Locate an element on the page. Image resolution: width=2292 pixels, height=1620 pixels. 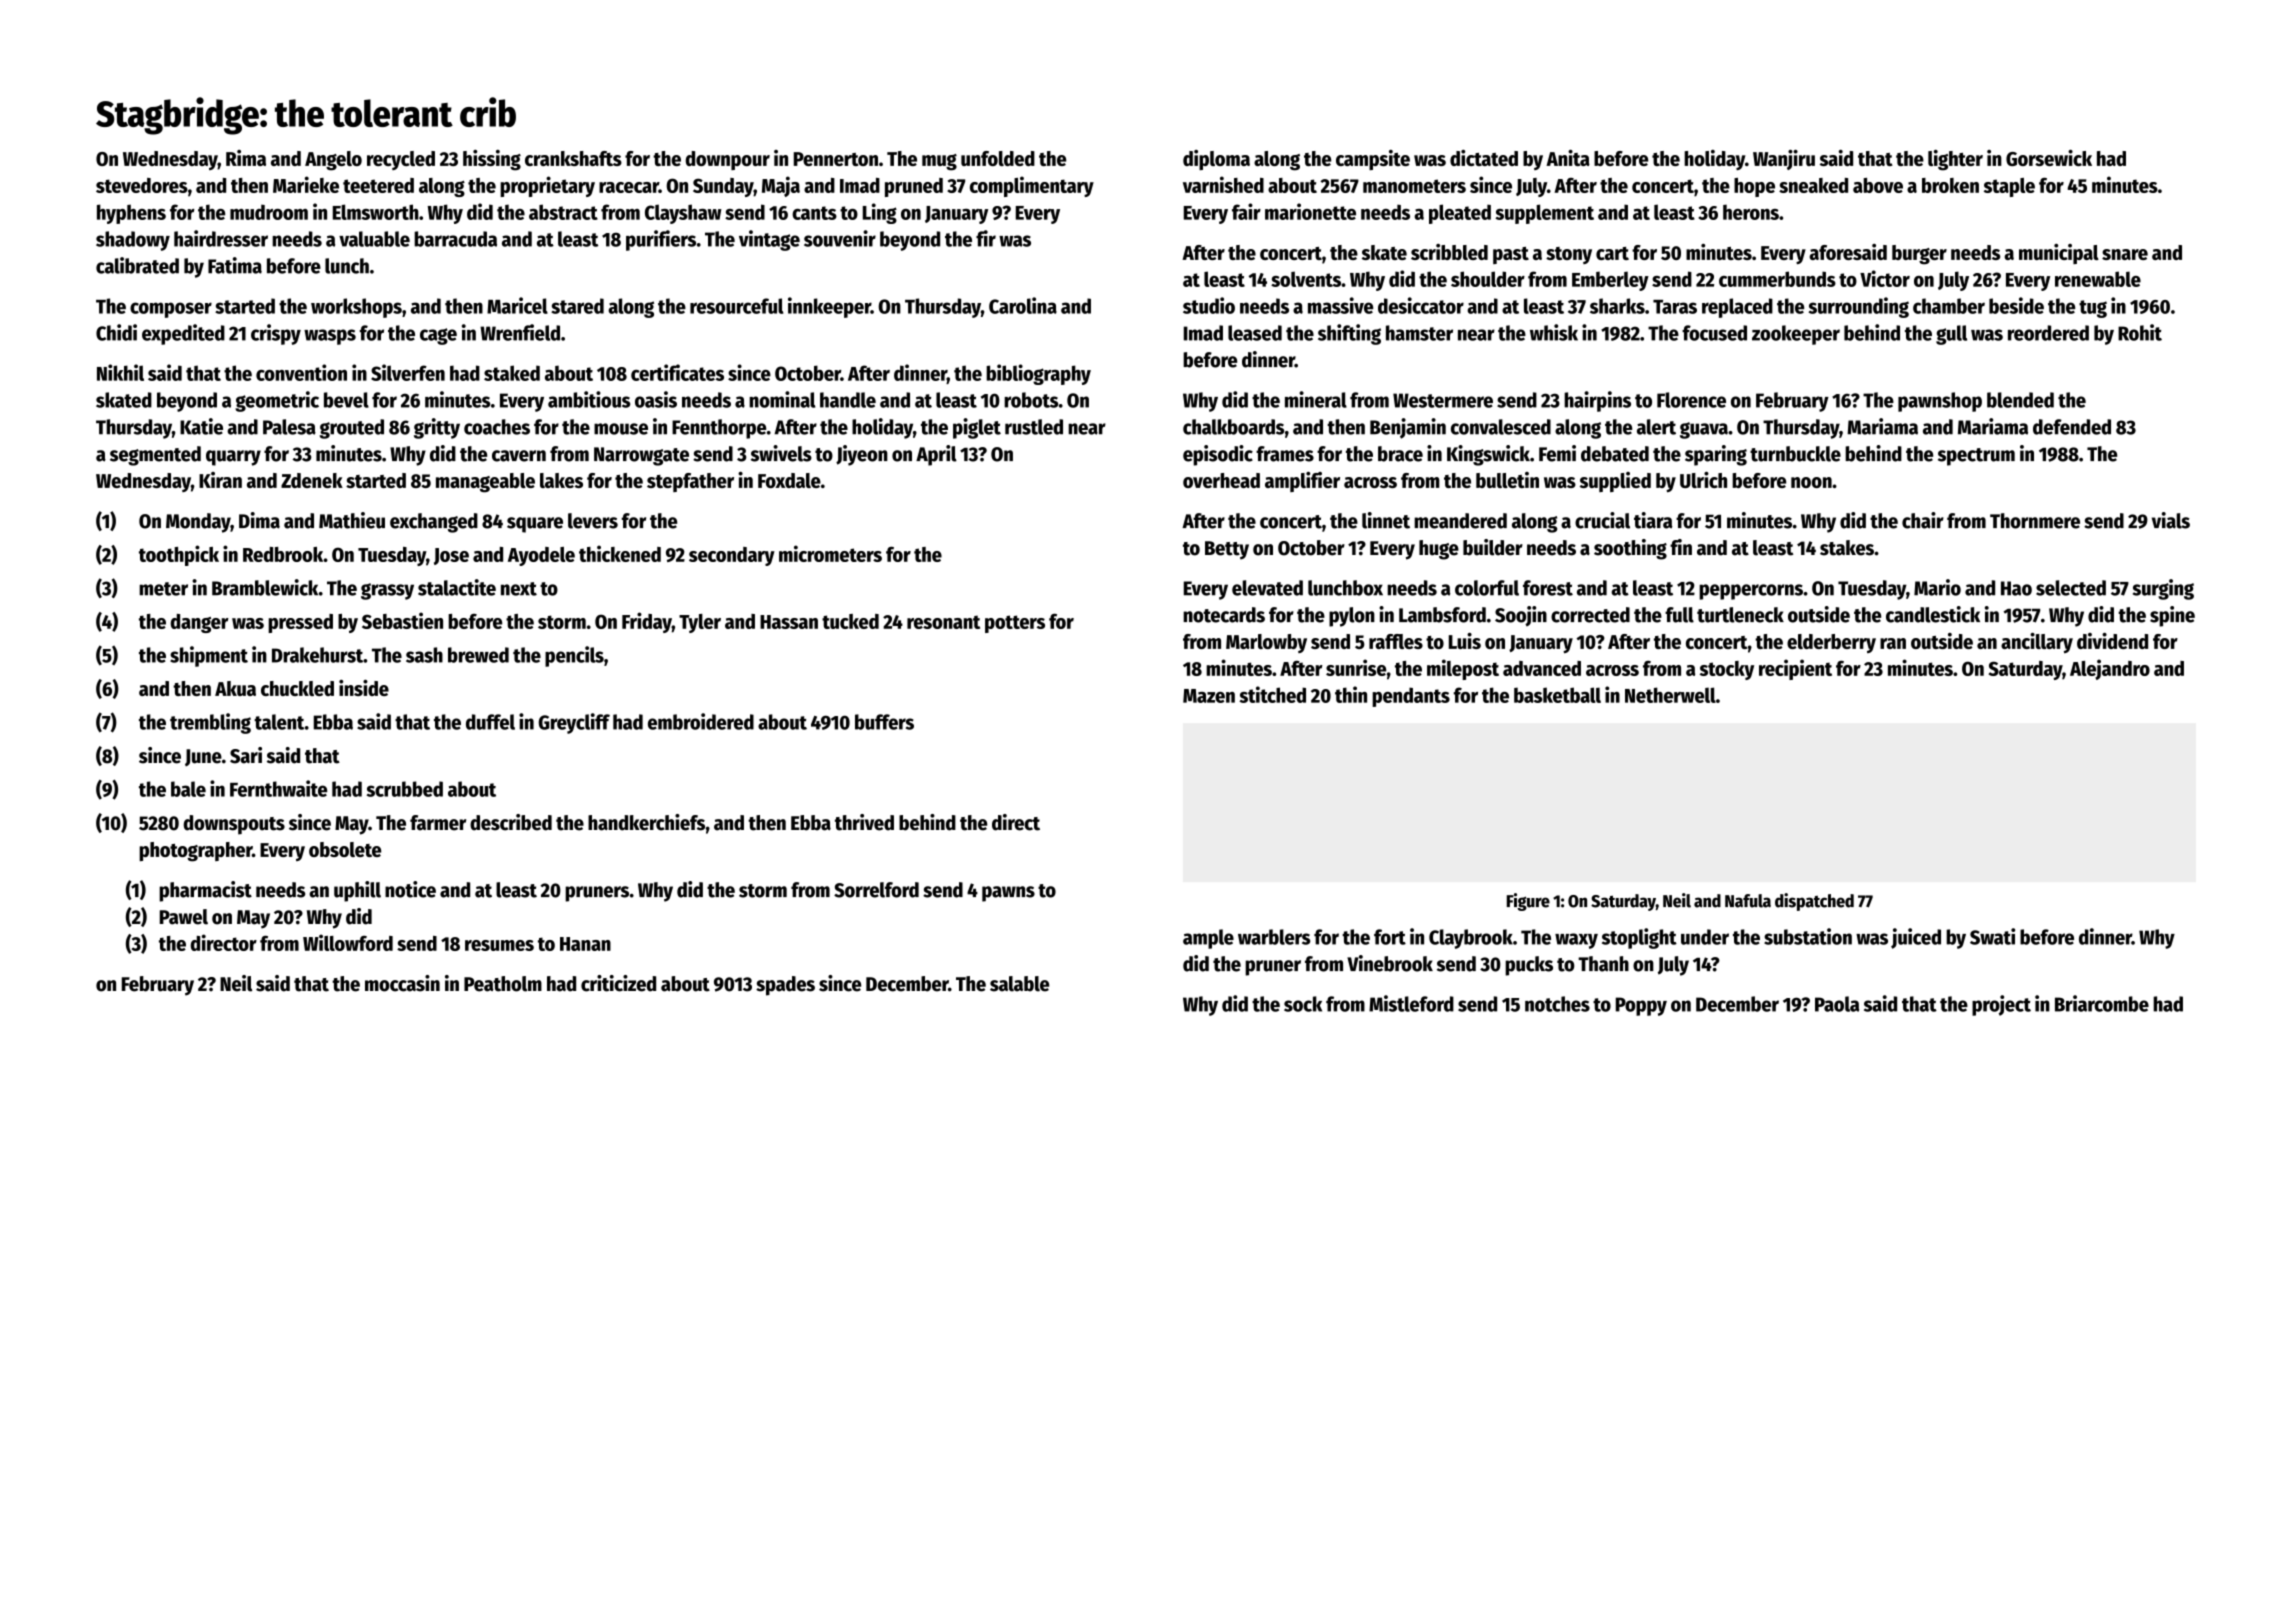
buffers is located at coordinates (884, 722).
